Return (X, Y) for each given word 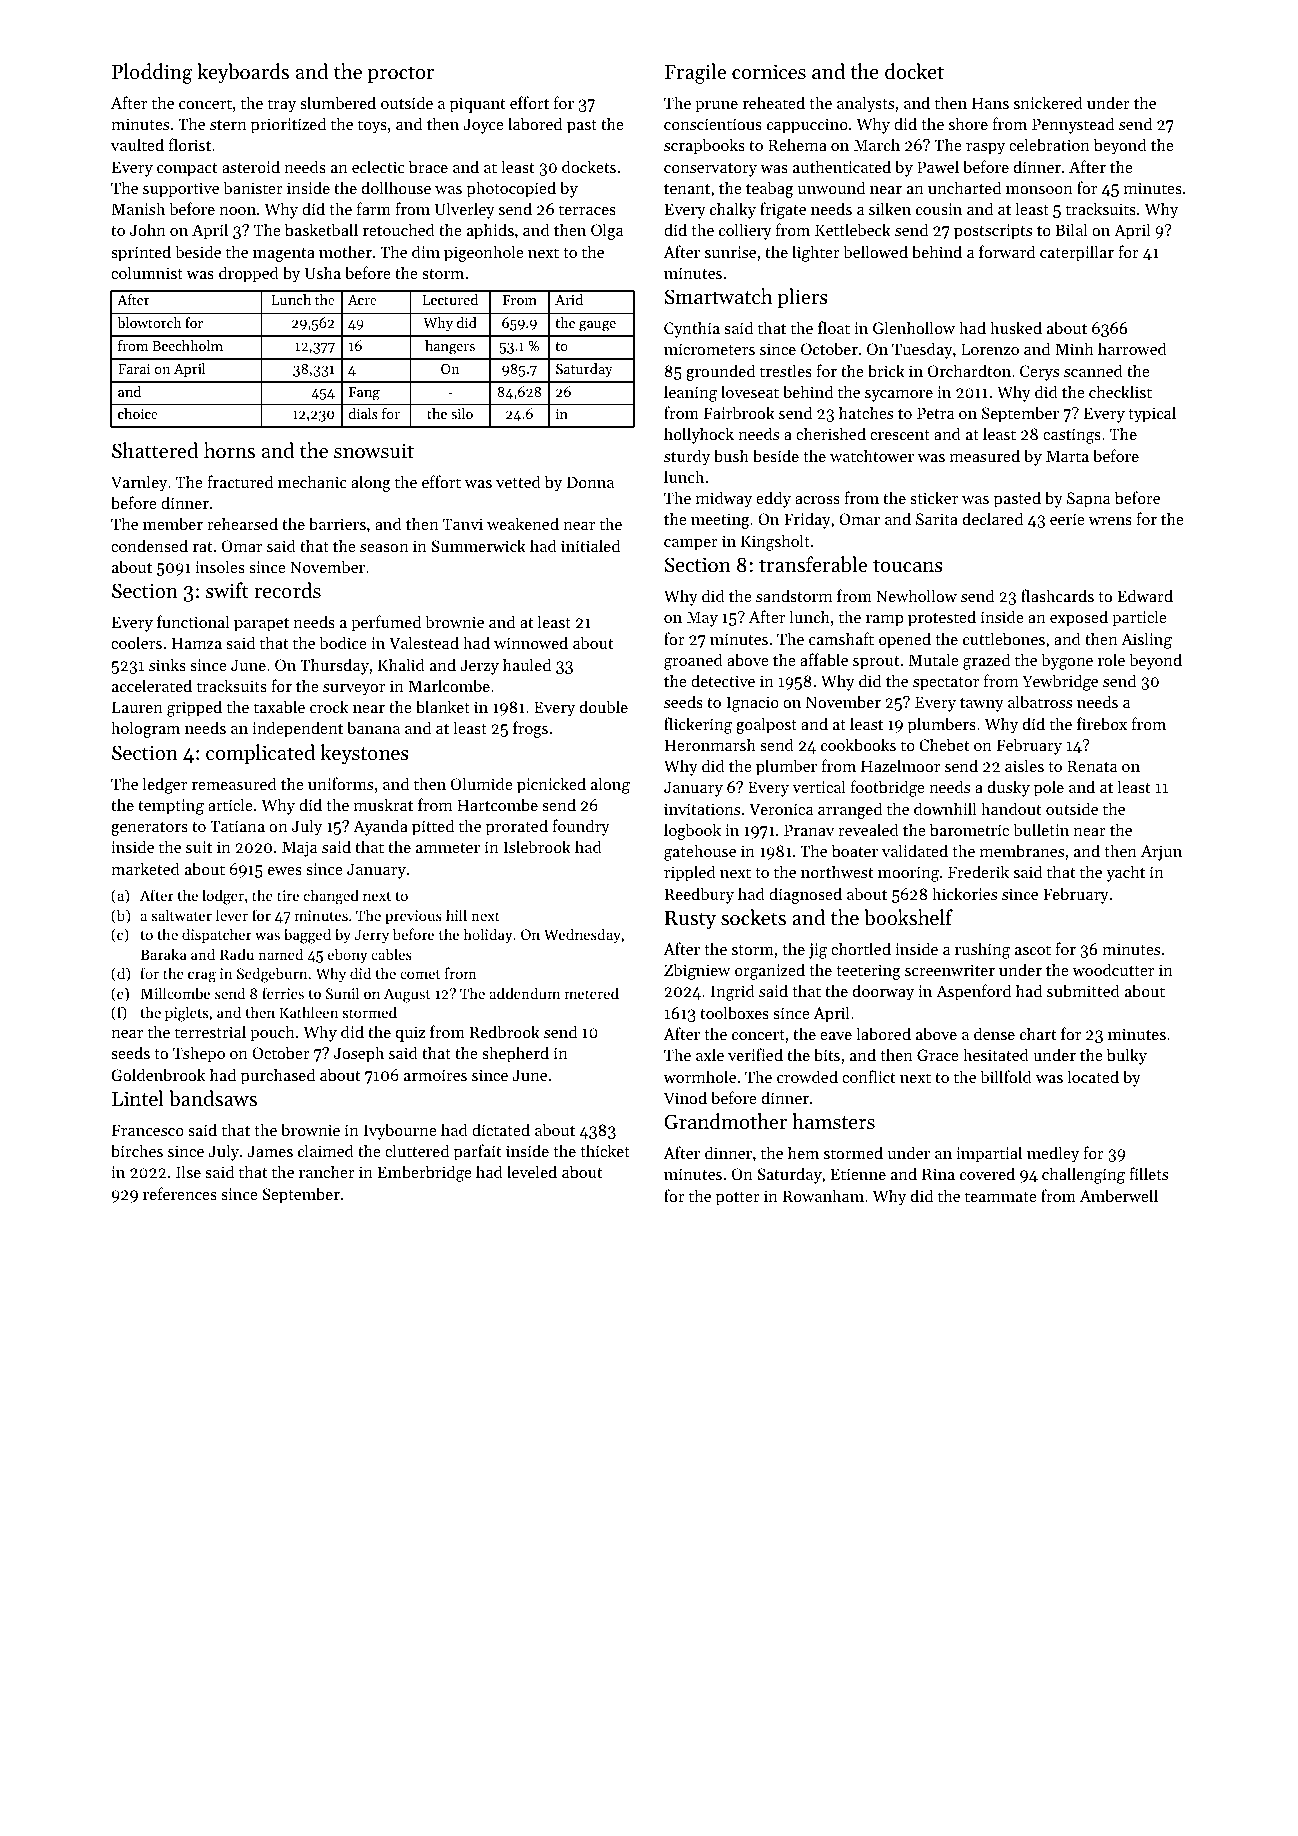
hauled (527, 664)
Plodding (152, 73)
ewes (285, 871)
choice (138, 413)
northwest (837, 871)
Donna (590, 482)
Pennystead (1073, 125)
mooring (908, 874)
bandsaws (213, 1098)
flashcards (1057, 595)
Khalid (401, 664)
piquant (477, 105)
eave (836, 1036)
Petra (935, 413)
